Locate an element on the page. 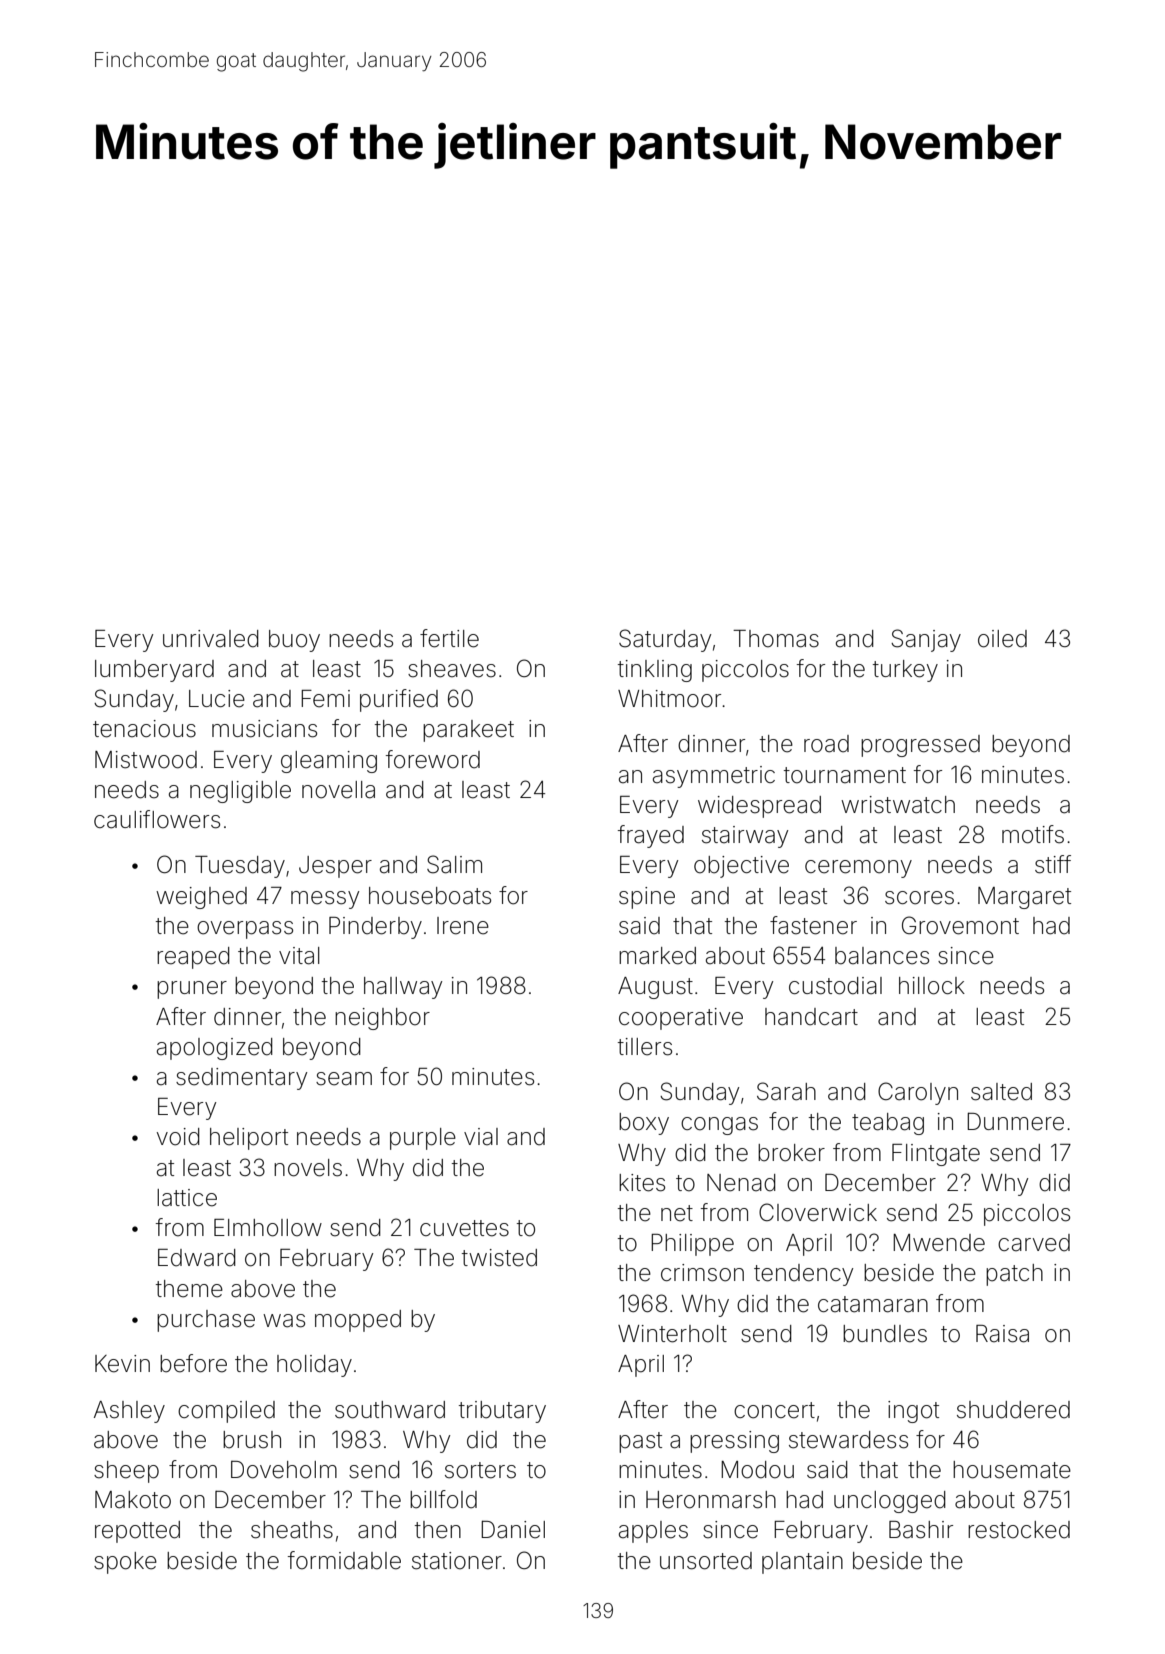  spoke is located at coordinates (125, 1563).
